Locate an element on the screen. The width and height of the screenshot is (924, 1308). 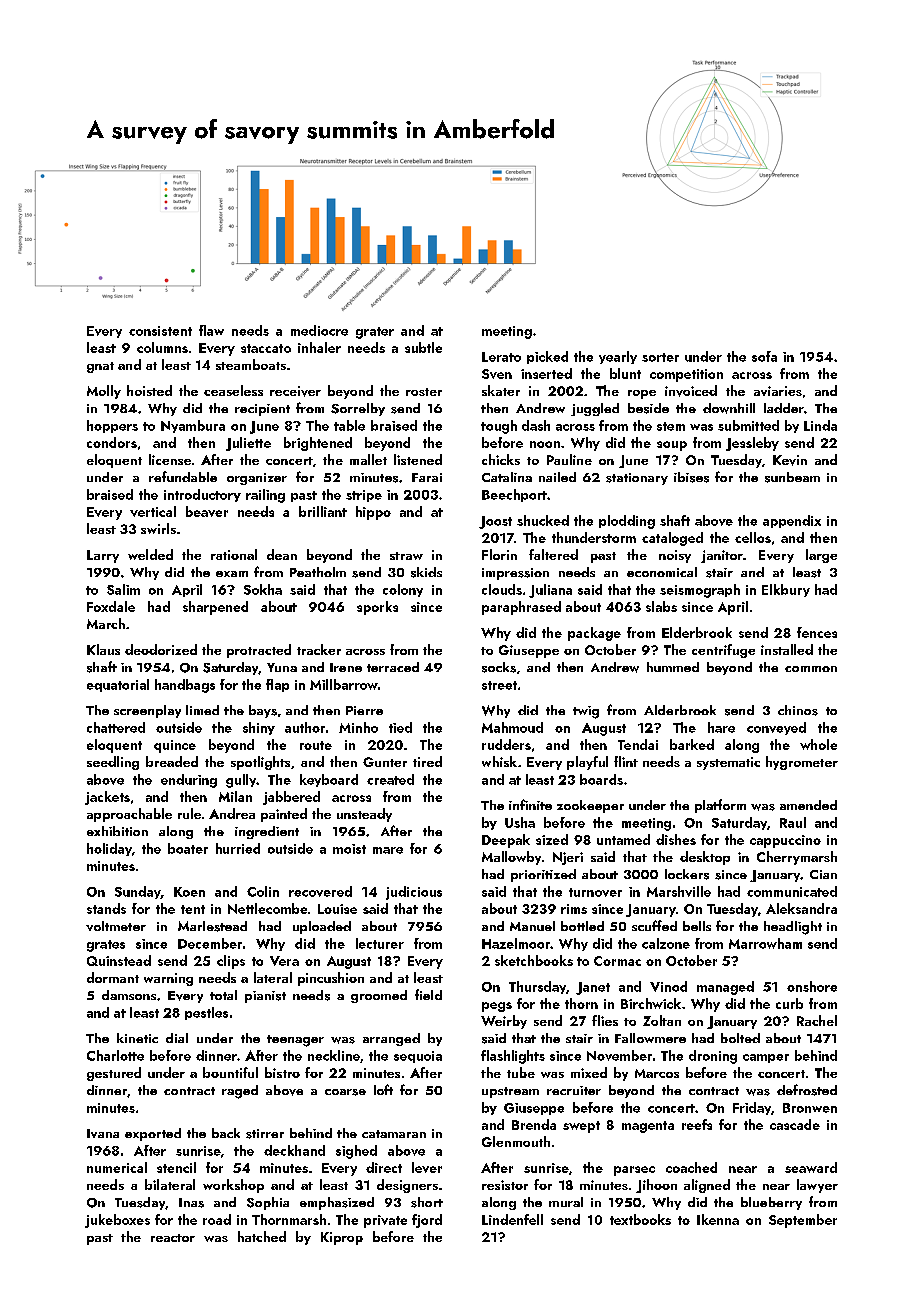
fences is located at coordinates (817, 632).
